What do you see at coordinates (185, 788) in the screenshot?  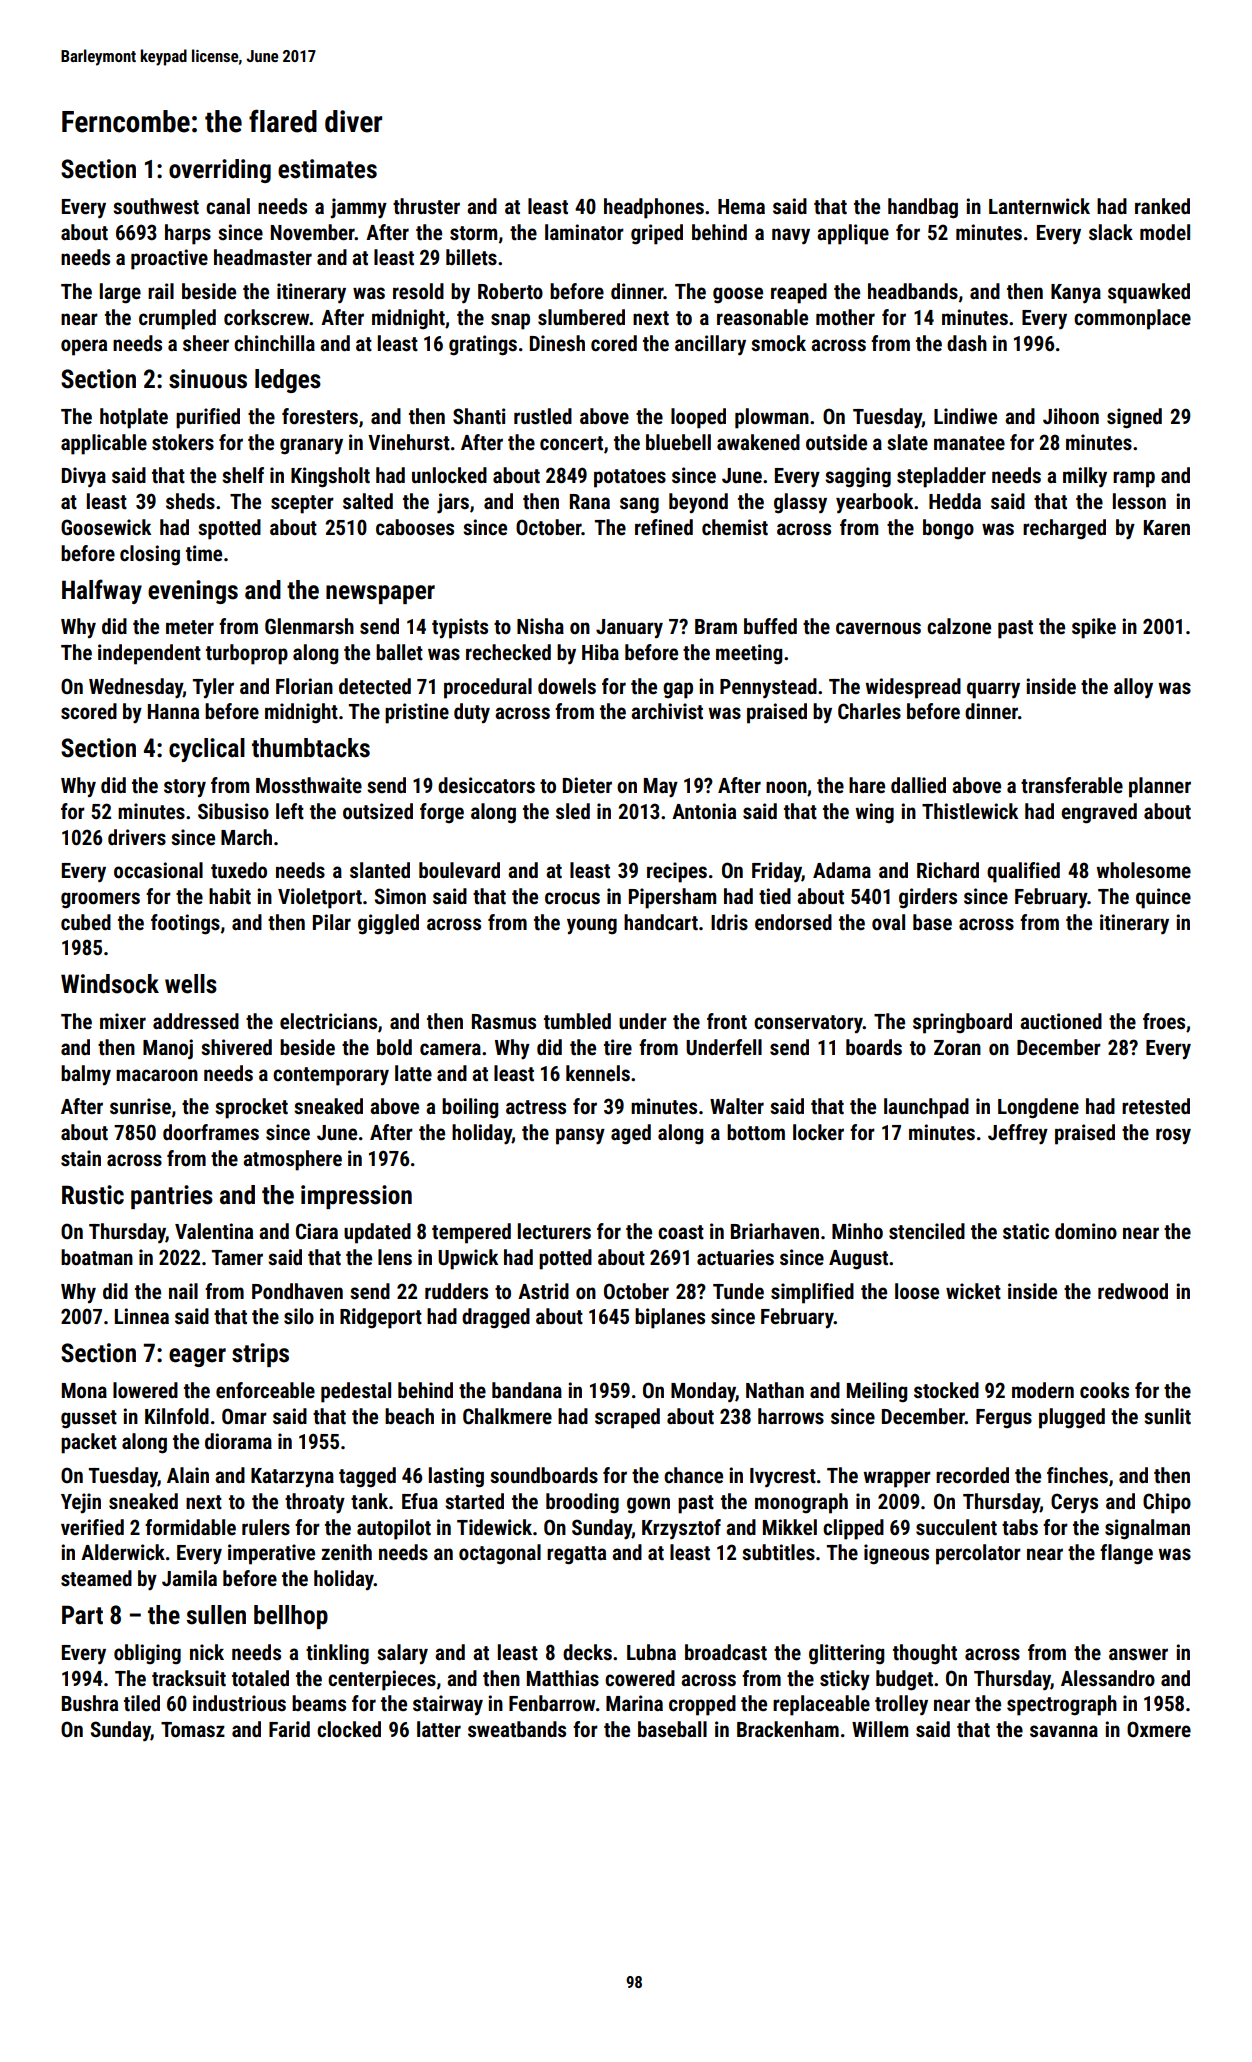 I see `story` at bounding box center [185, 788].
